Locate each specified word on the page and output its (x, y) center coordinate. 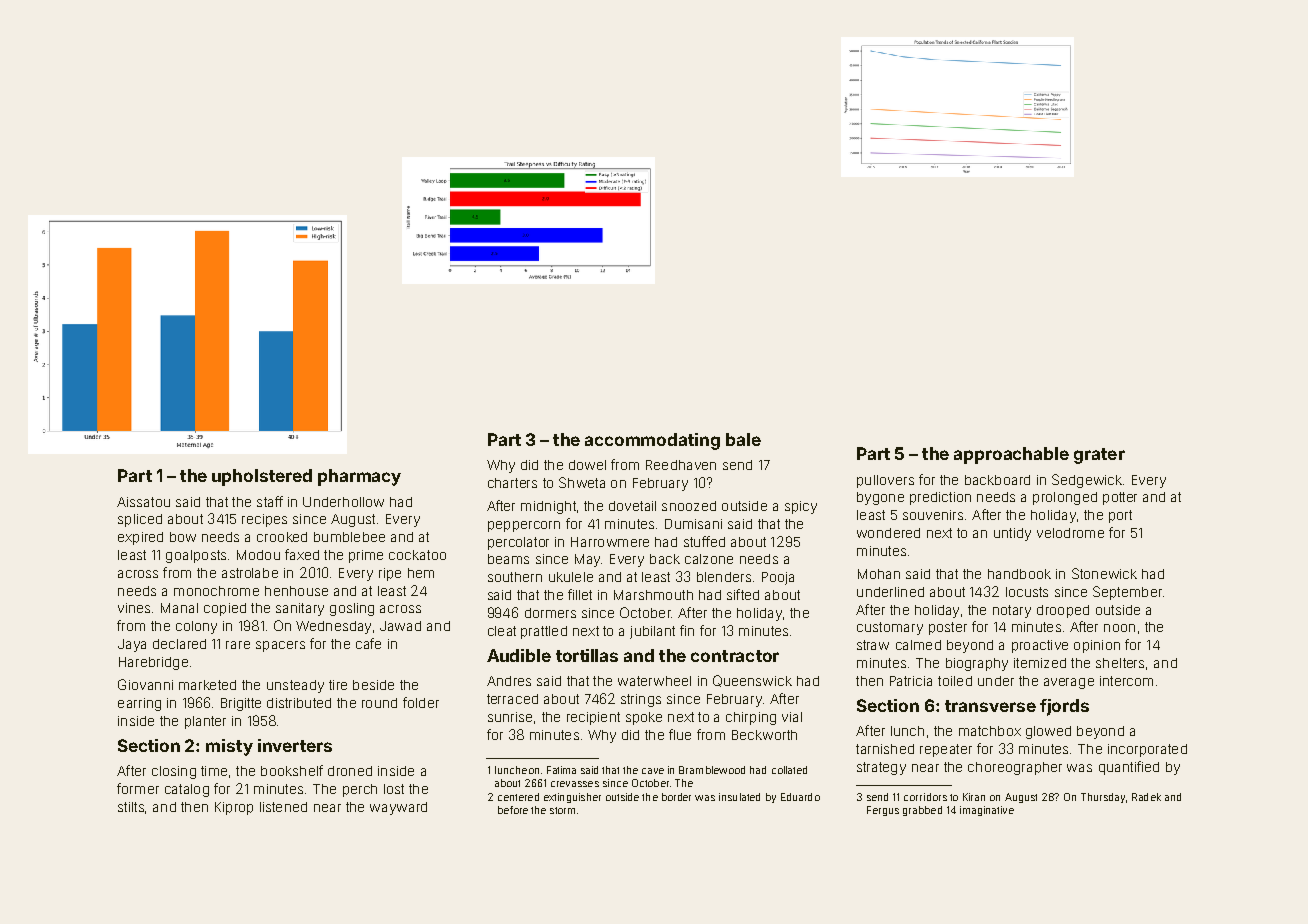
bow (183, 537)
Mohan (879, 574)
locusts (1027, 592)
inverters (295, 745)
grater (1099, 456)
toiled (955, 681)
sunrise (510, 717)
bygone (880, 498)
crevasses (575, 784)
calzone (709, 559)
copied (225, 609)
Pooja (778, 578)
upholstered (262, 477)
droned (350, 771)
